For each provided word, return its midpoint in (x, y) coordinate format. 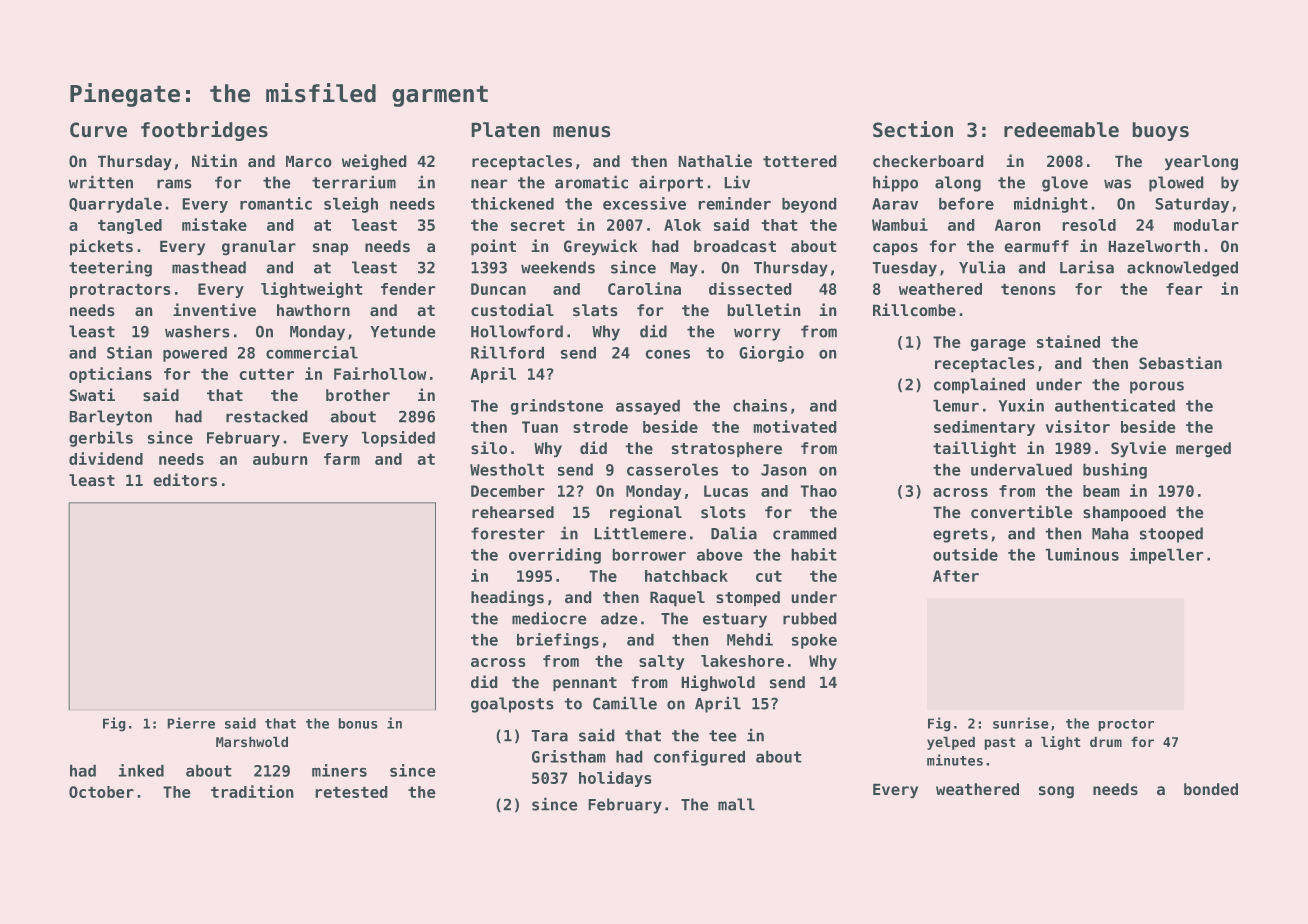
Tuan (540, 427)
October (101, 792)
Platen (505, 130)
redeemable (1061, 130)
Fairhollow (380, 373)
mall (736, 804)
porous (1157, 387)
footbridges (204, 131)
